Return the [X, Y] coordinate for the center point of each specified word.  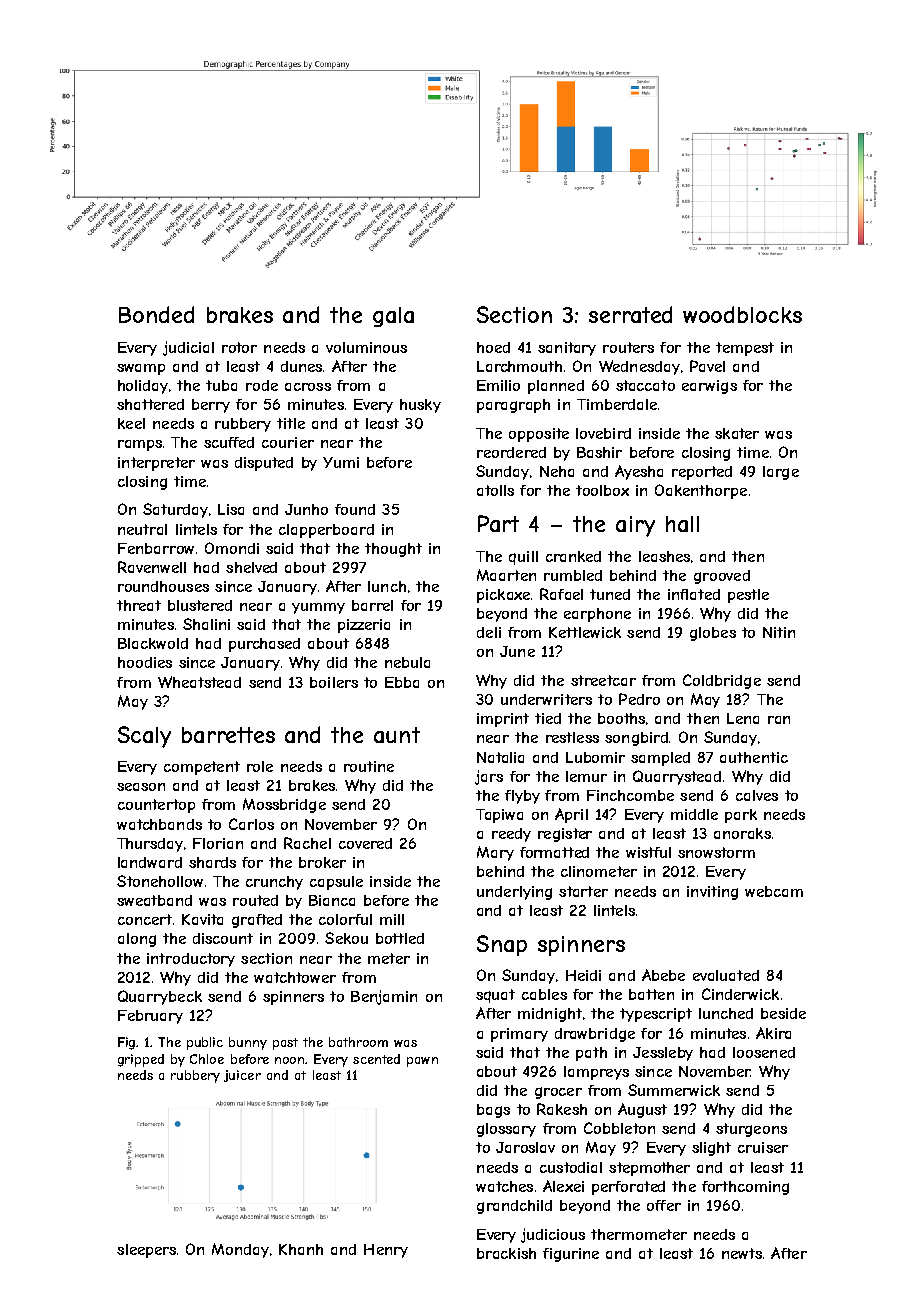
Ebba [402, 682]
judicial [188, 348]
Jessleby [663, 1054]
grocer [558, 1093]
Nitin [779, 632]
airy [635, 526]
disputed [264, 464]
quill [523, 558]
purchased [264, 645]
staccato [645, 385]
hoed [493, 347]
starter [583, 891]
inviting [712, 893]
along [137, 940]
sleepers [146, 1251]
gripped [141, 1060]
